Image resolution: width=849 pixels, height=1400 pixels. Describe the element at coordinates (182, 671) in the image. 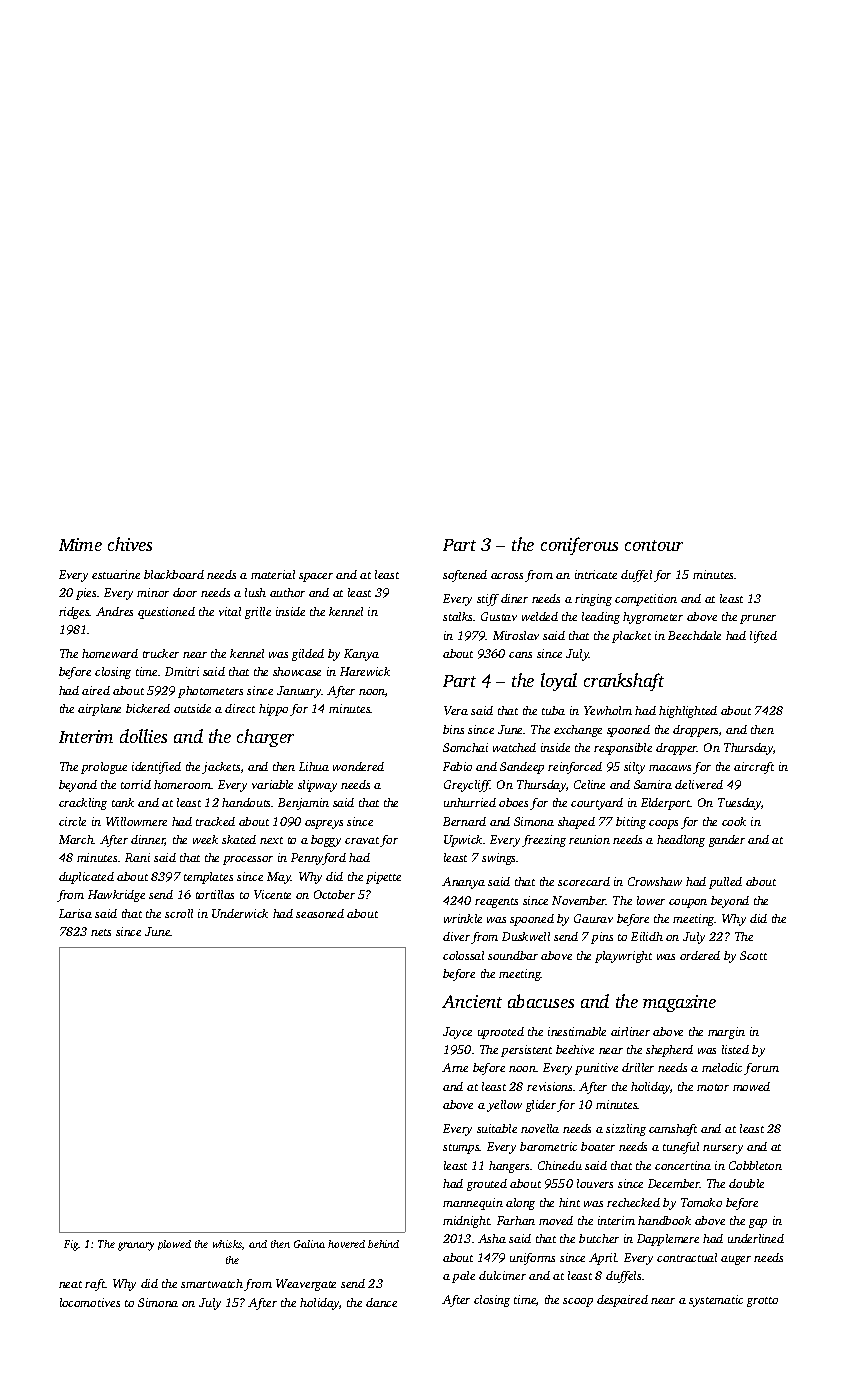

I see `Dmitri` at that location.
